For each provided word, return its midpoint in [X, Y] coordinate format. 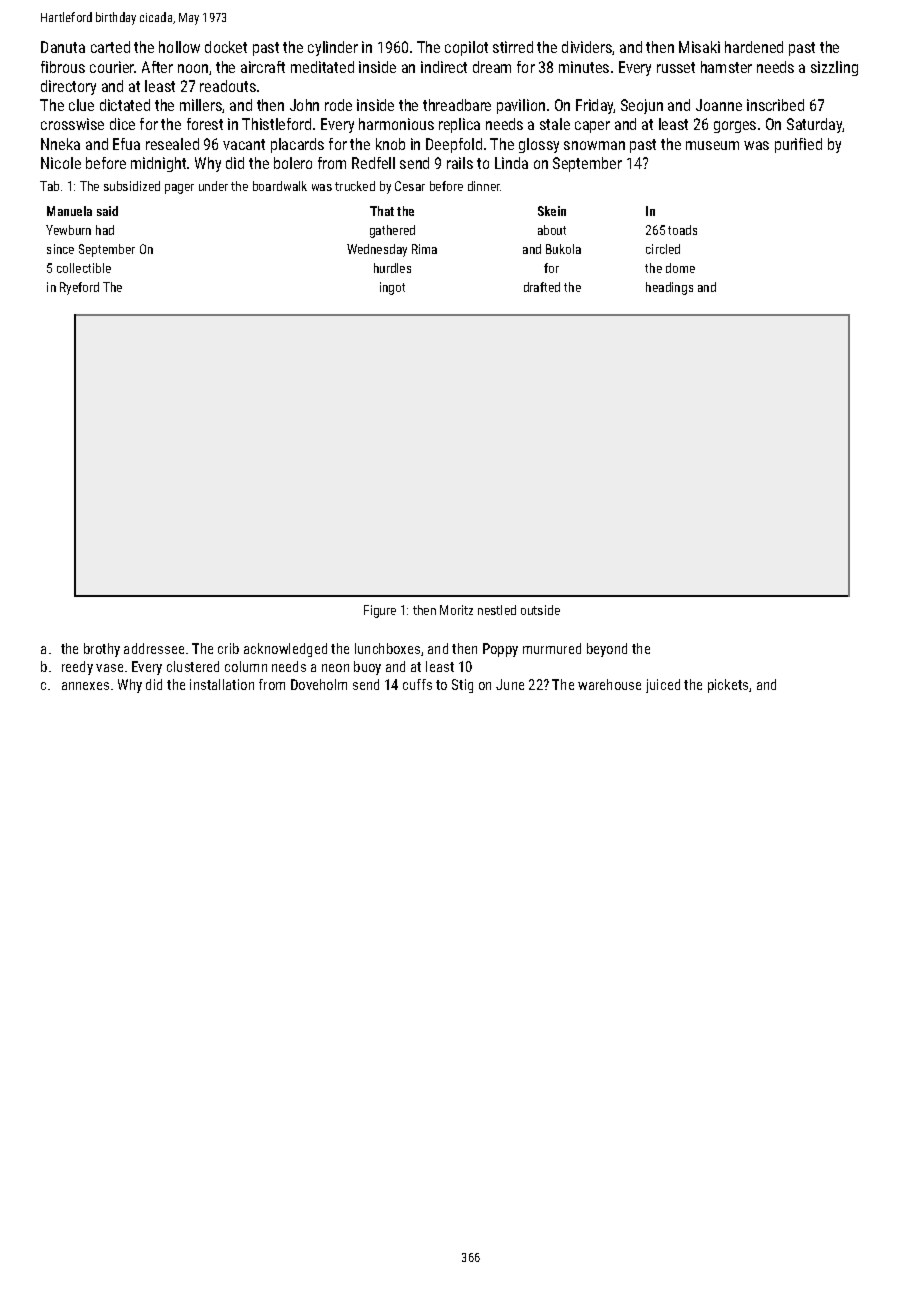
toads [682, 230]
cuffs [417, 684]
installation [222, 684]
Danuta [63, 47]
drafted [542, 287]
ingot [392, 288]
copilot [466, 48]
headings [669, 288]
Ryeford [79, 288]
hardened [754, 47]
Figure [380, 611]
